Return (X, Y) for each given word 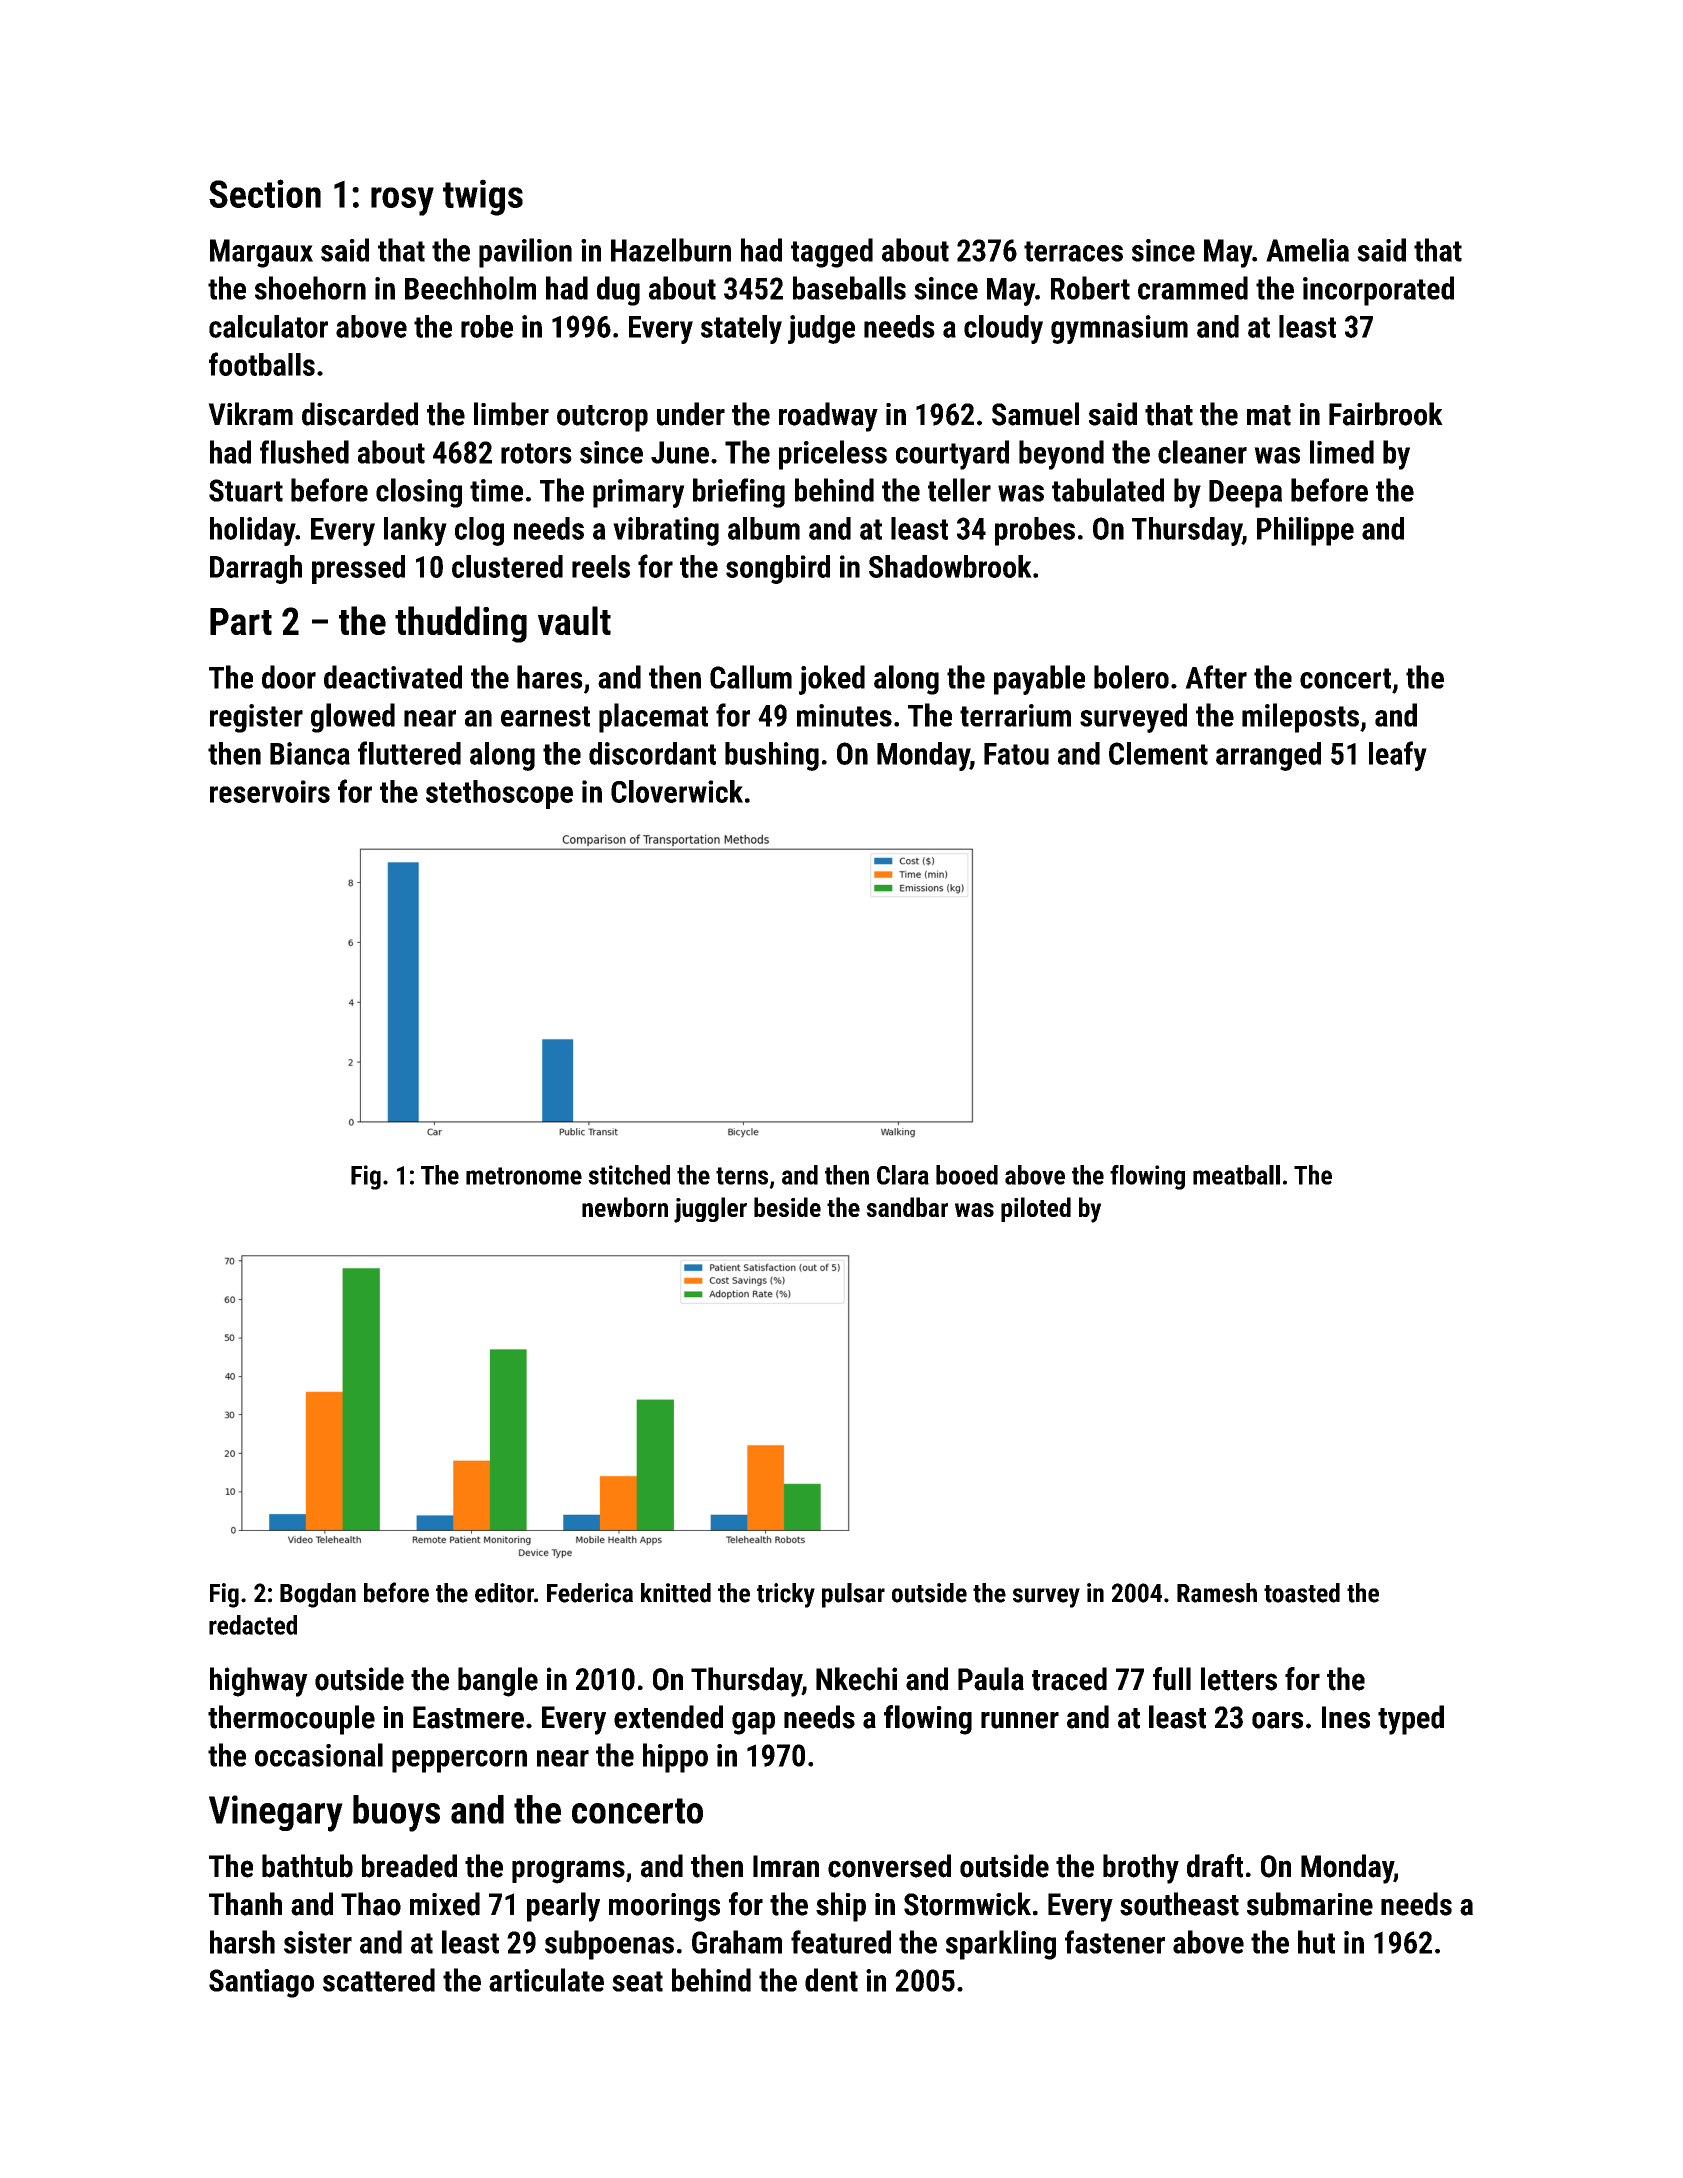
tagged (832, 253)
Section (265, 193)
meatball (1236, 1175)
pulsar (853, 1595)
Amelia (1307, 250)
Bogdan (318, 1595)
